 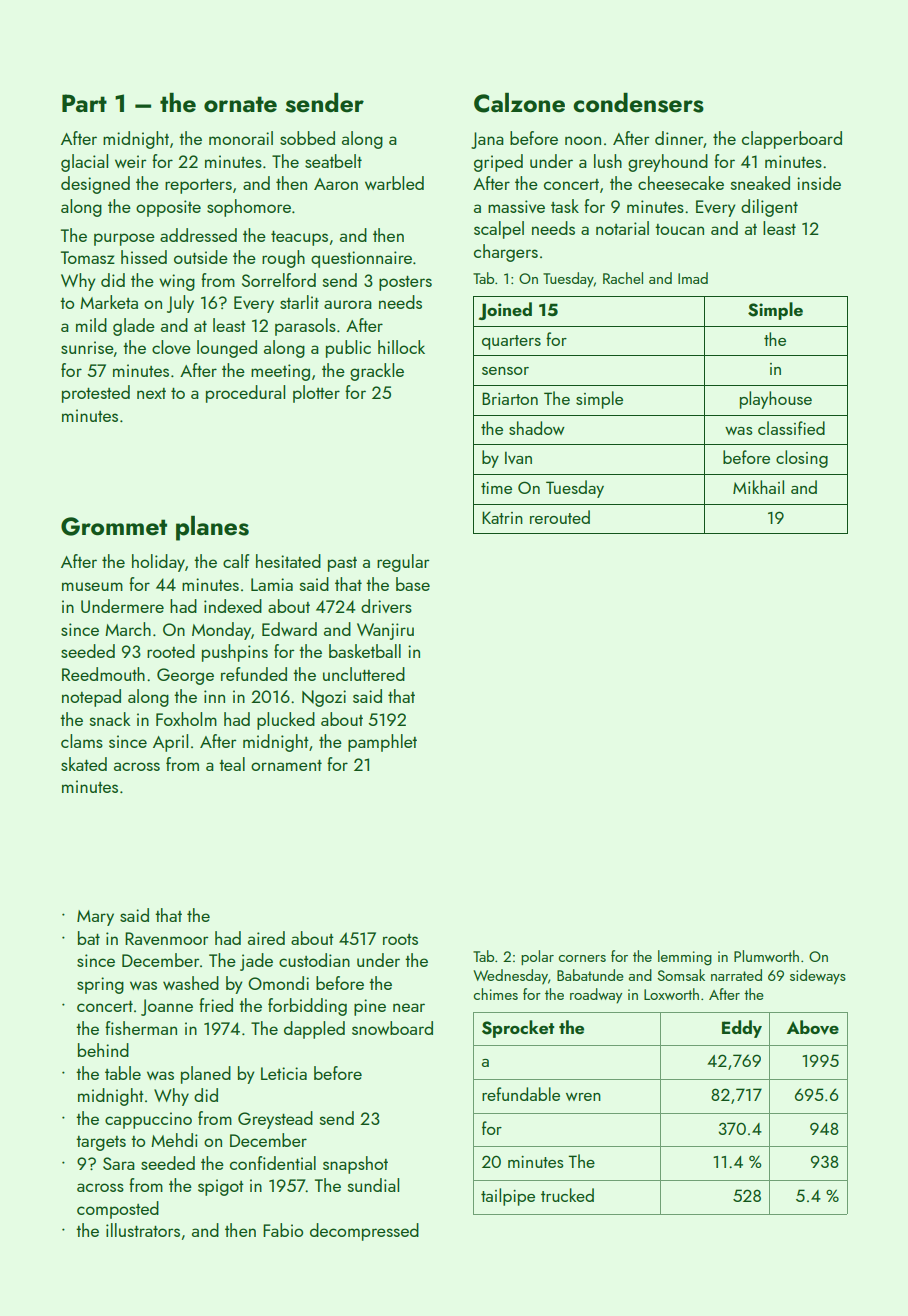 What do you see at coordinates (496, 488) in the image?
I see `time` at bounding box center [496, 488].
